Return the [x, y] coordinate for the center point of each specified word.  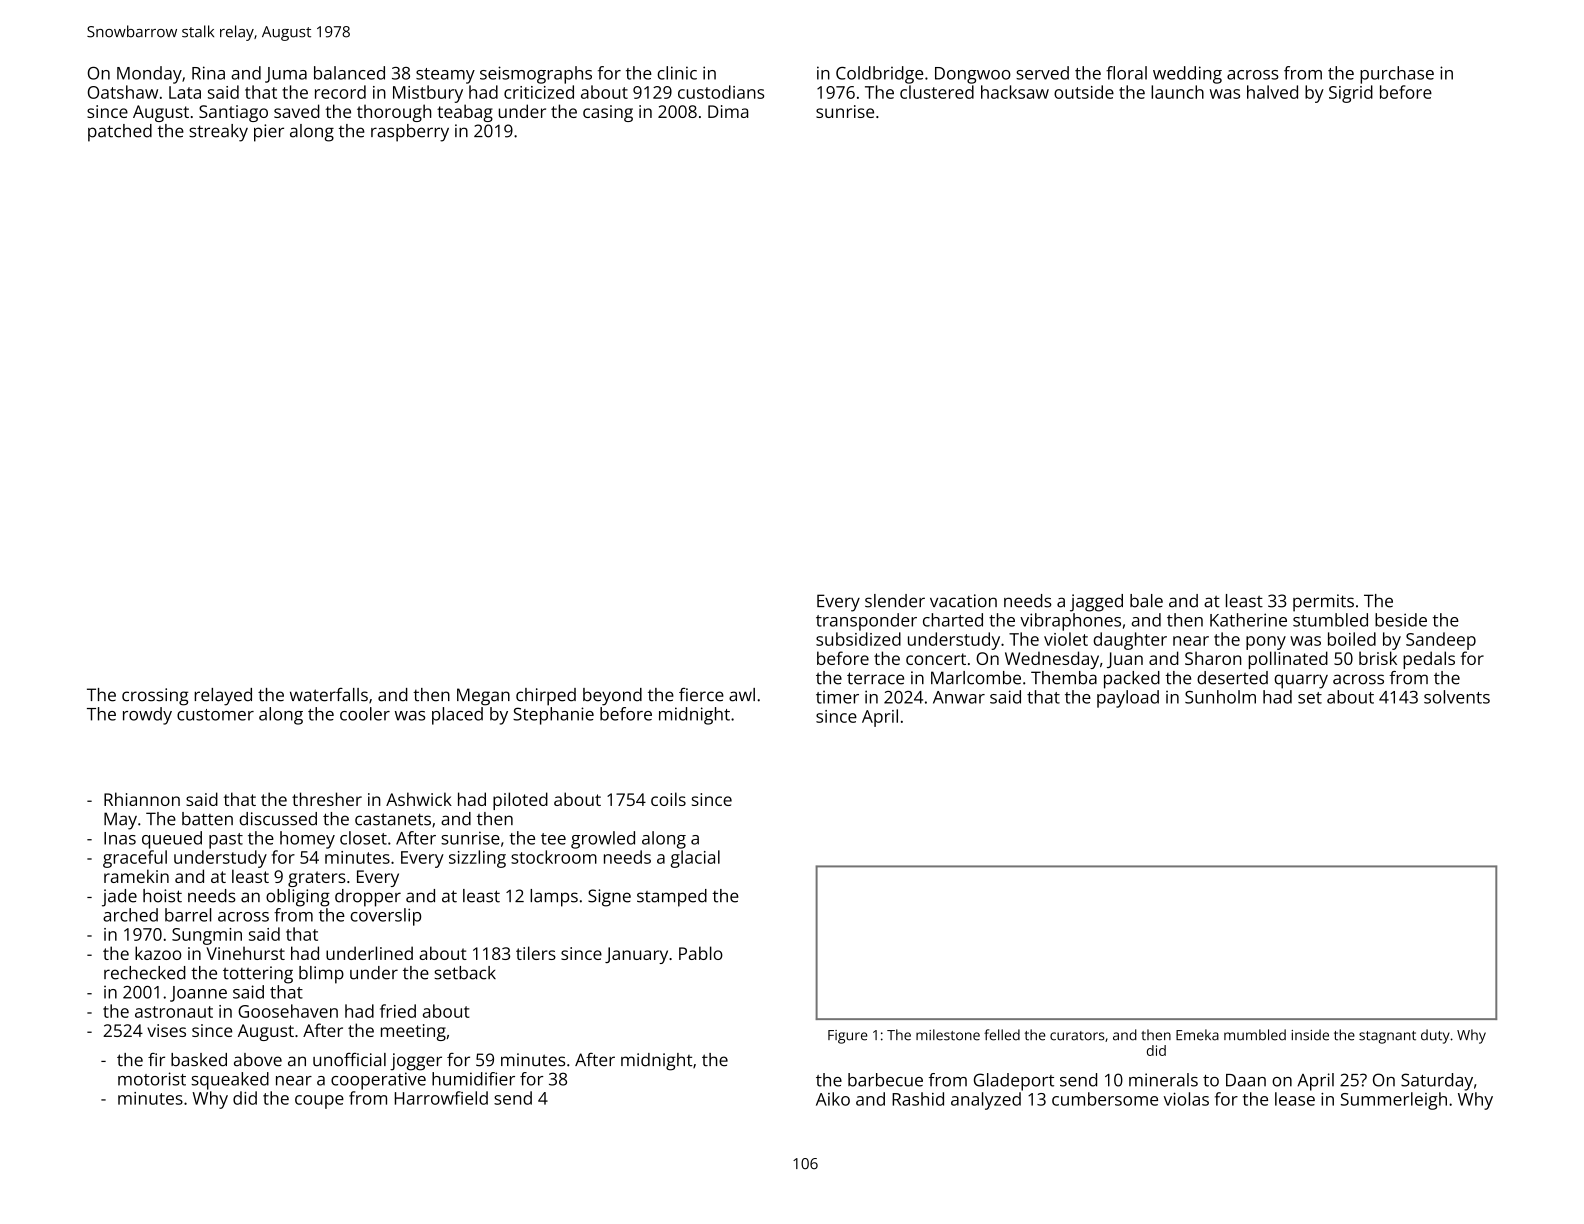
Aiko [833, 1099]
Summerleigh [1394, 1101]
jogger [416, 1062]
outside [1084, 92]
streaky [218, 133]
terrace [875, 678]
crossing [155, 697]
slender [895, 601]
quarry [1301, 681]
